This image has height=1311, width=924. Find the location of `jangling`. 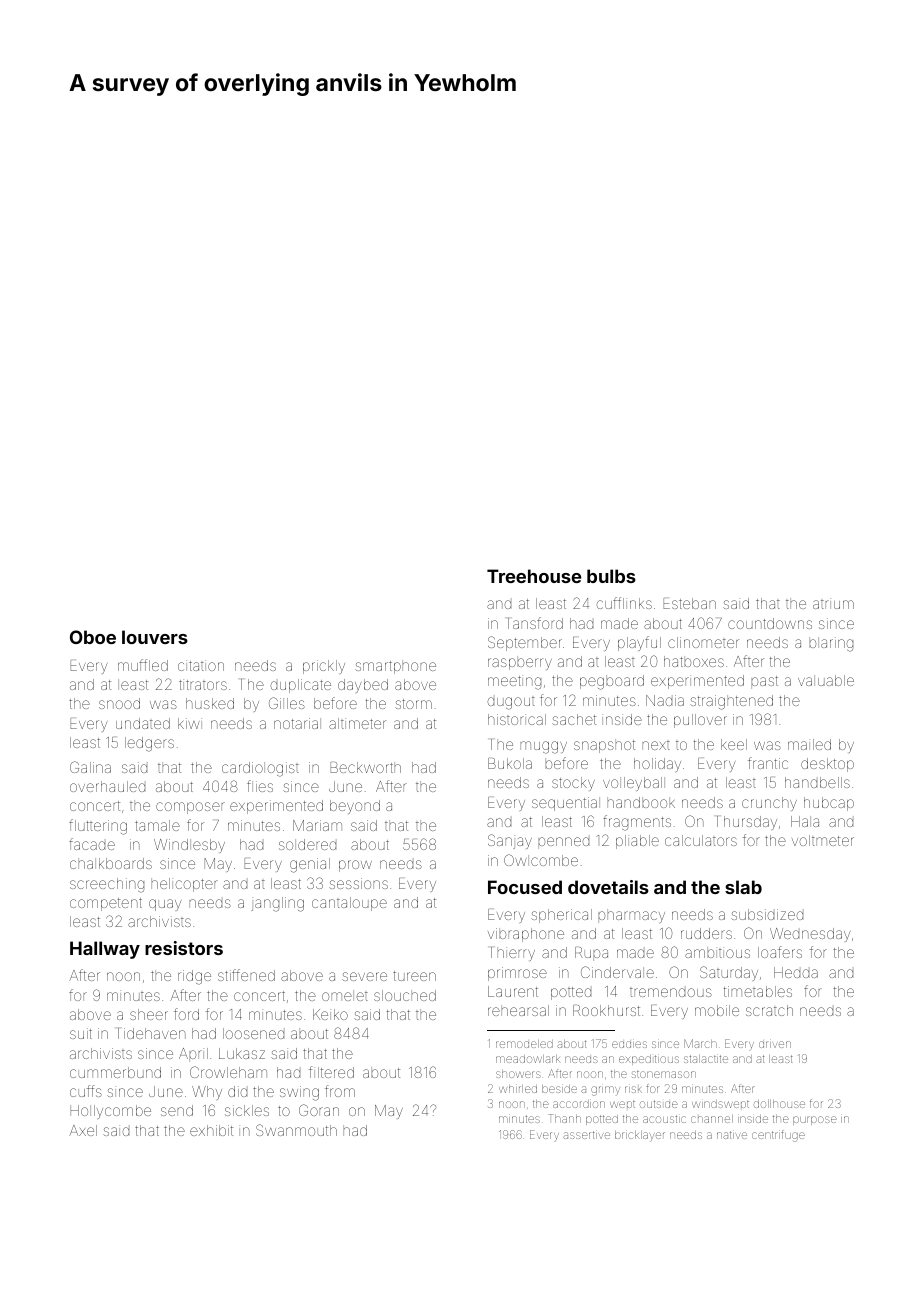

jangling is located at coordinates (278, 904).
